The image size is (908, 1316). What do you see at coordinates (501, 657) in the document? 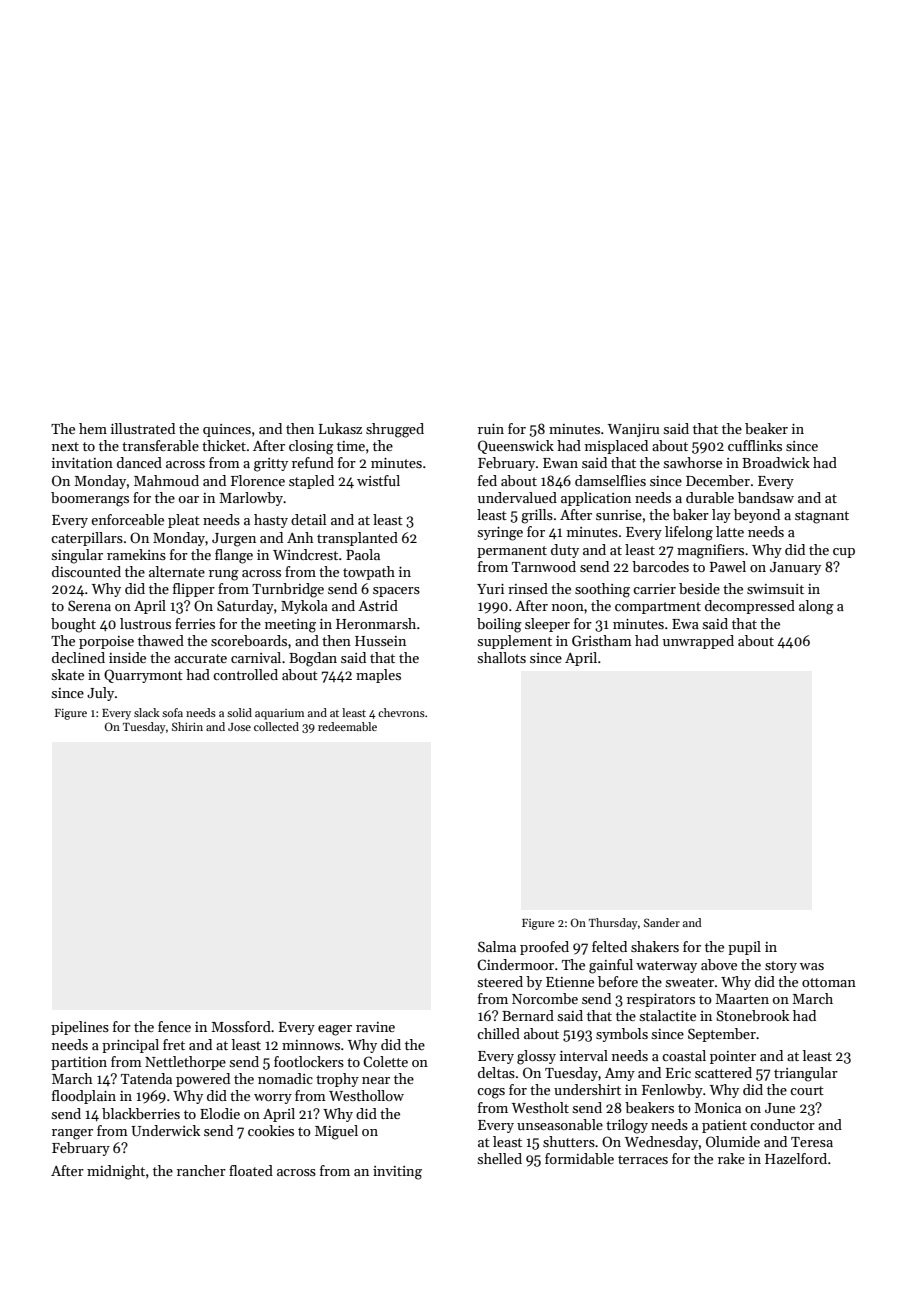
I see `shallots` at bounding box center [501, 657].
